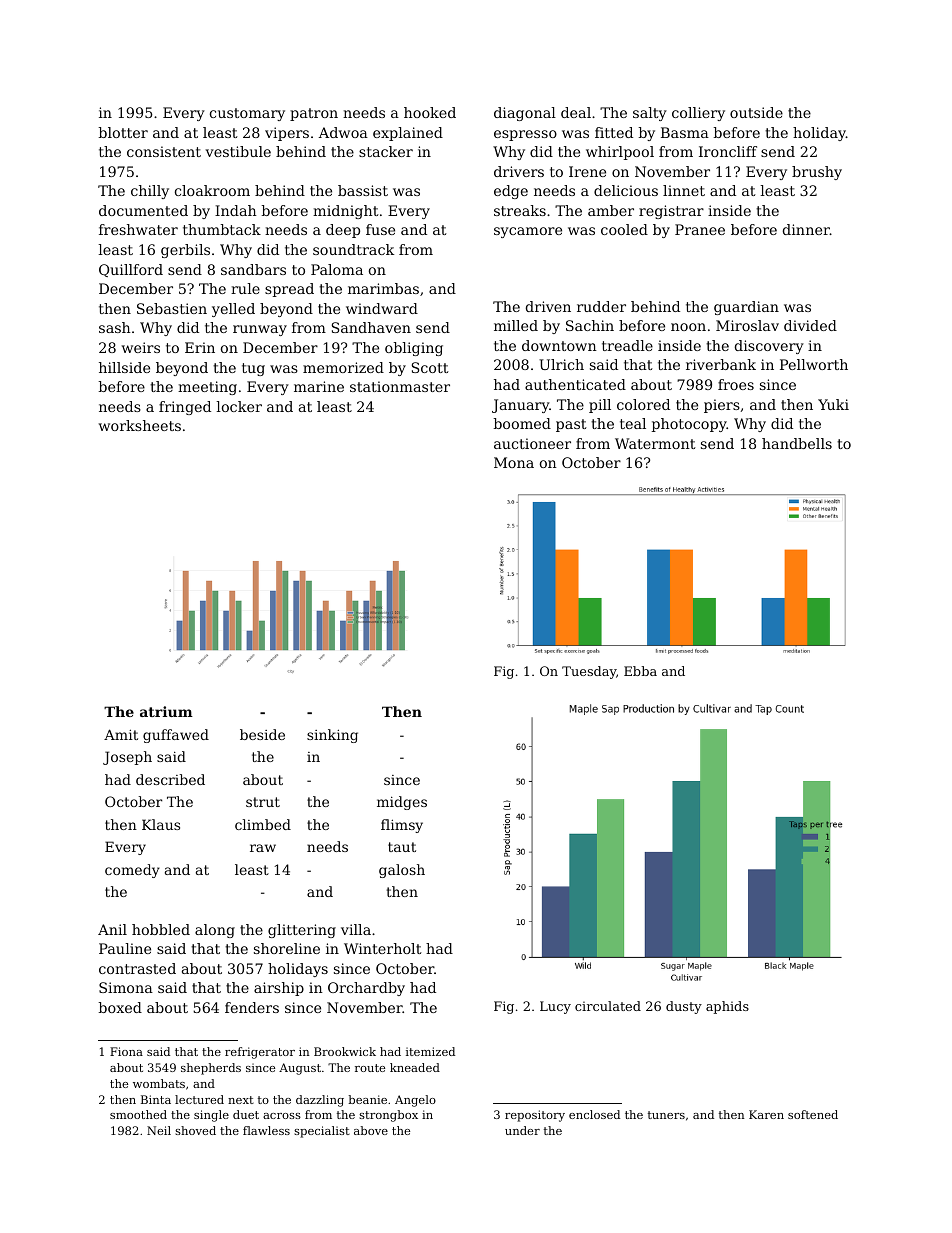  I want to click on auctioneer, so click(532, 443).
